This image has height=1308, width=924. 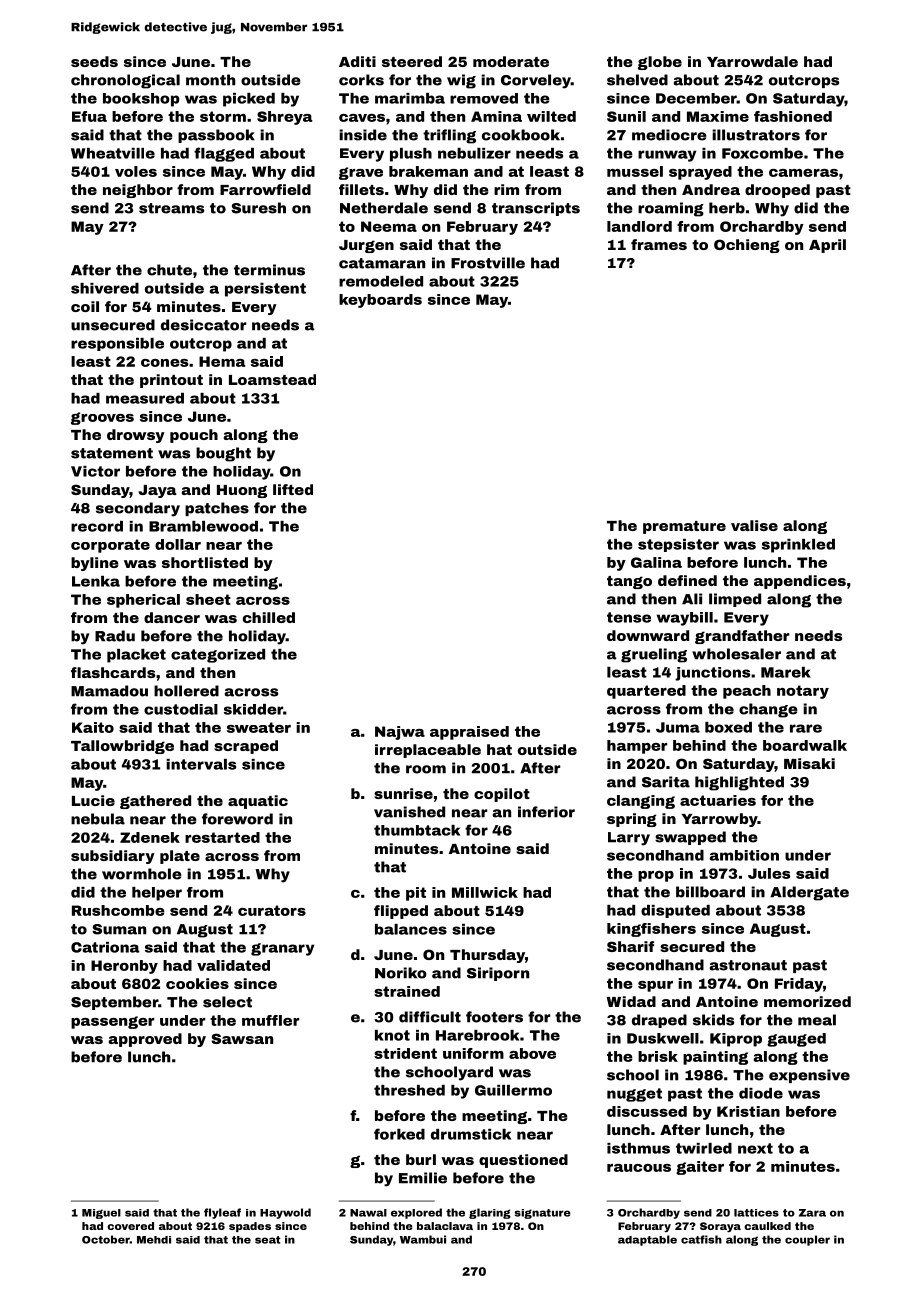 What do you see at coordinates (400, 733) in the image?
I see `Najwa` at bounding box center [400, 733].
